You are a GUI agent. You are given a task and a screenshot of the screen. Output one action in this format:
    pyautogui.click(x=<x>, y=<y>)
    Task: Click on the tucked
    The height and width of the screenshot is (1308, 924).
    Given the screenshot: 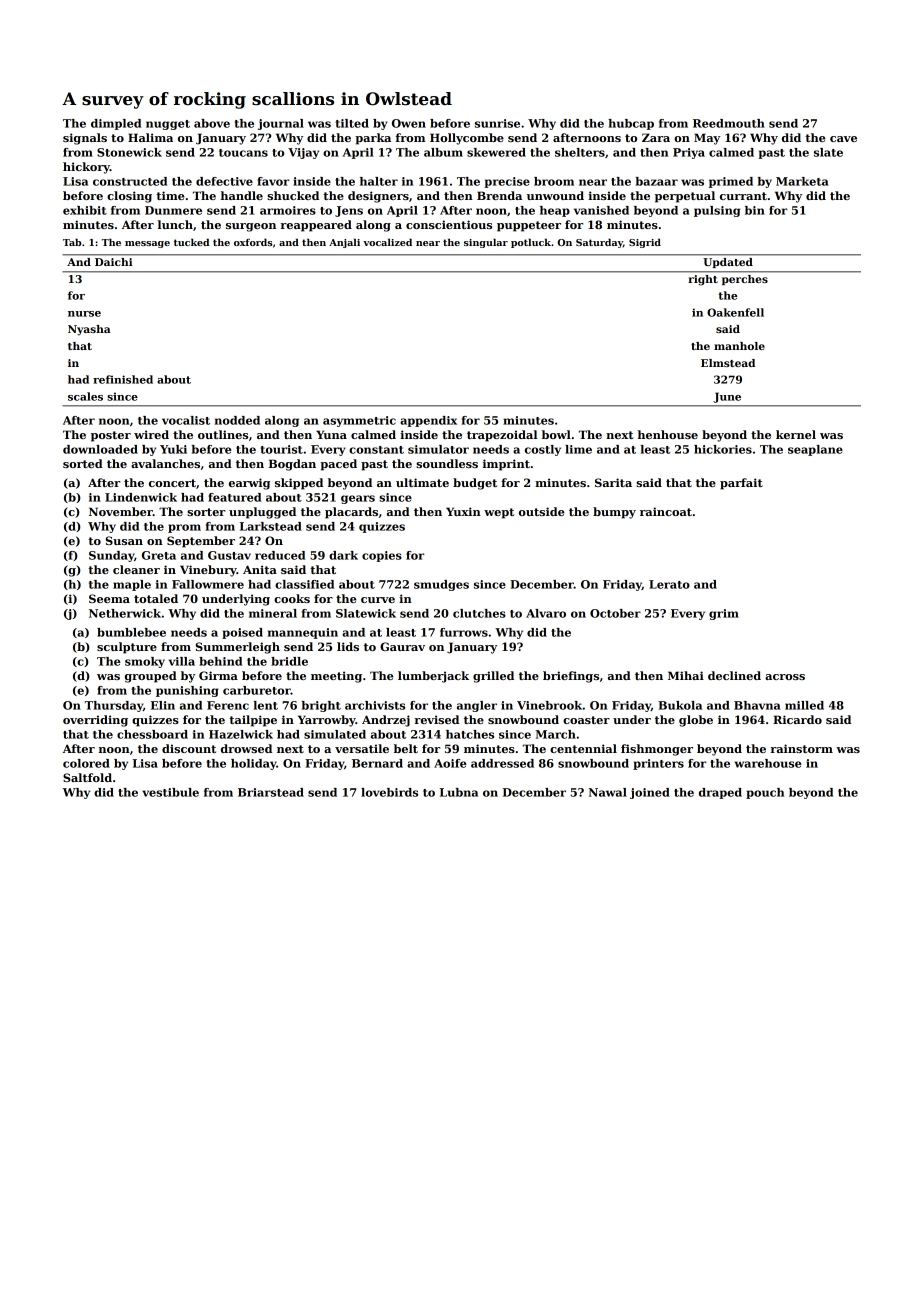 What is the action you would take?
    pyautogui.click(x=191, y=242)
